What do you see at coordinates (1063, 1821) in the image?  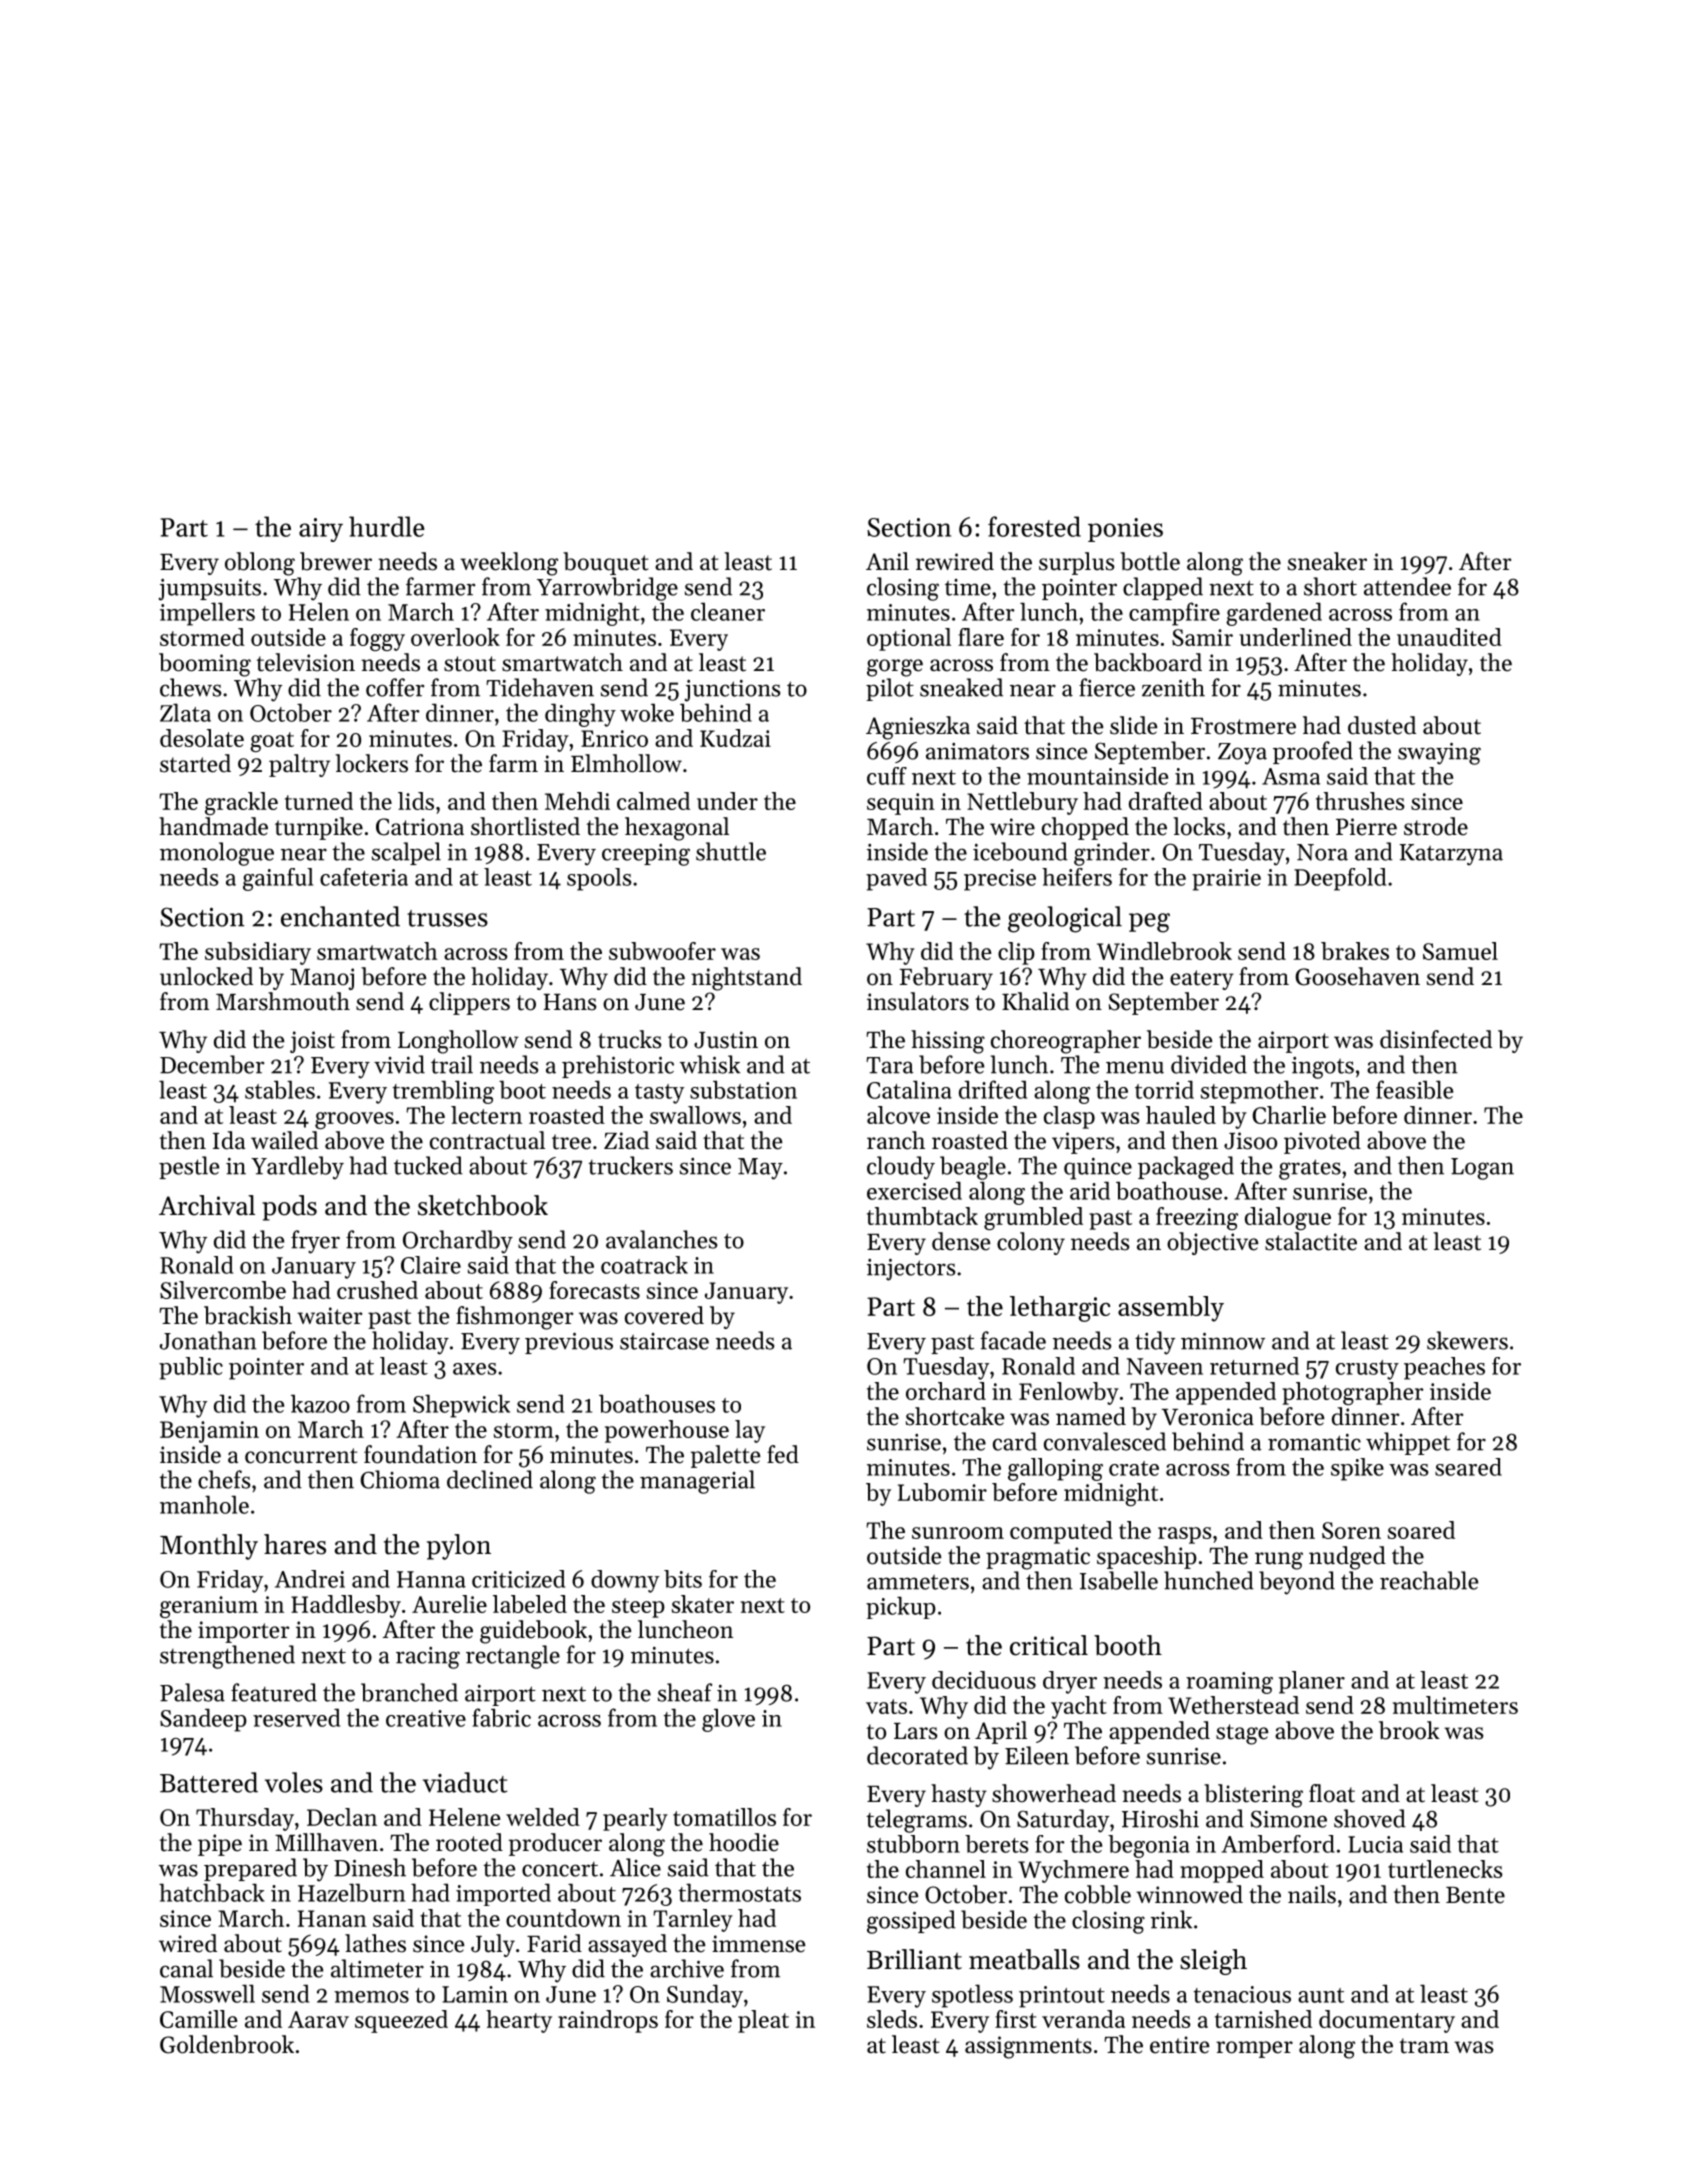 I see `Saturday` at bounding box center [1063, 1821].
